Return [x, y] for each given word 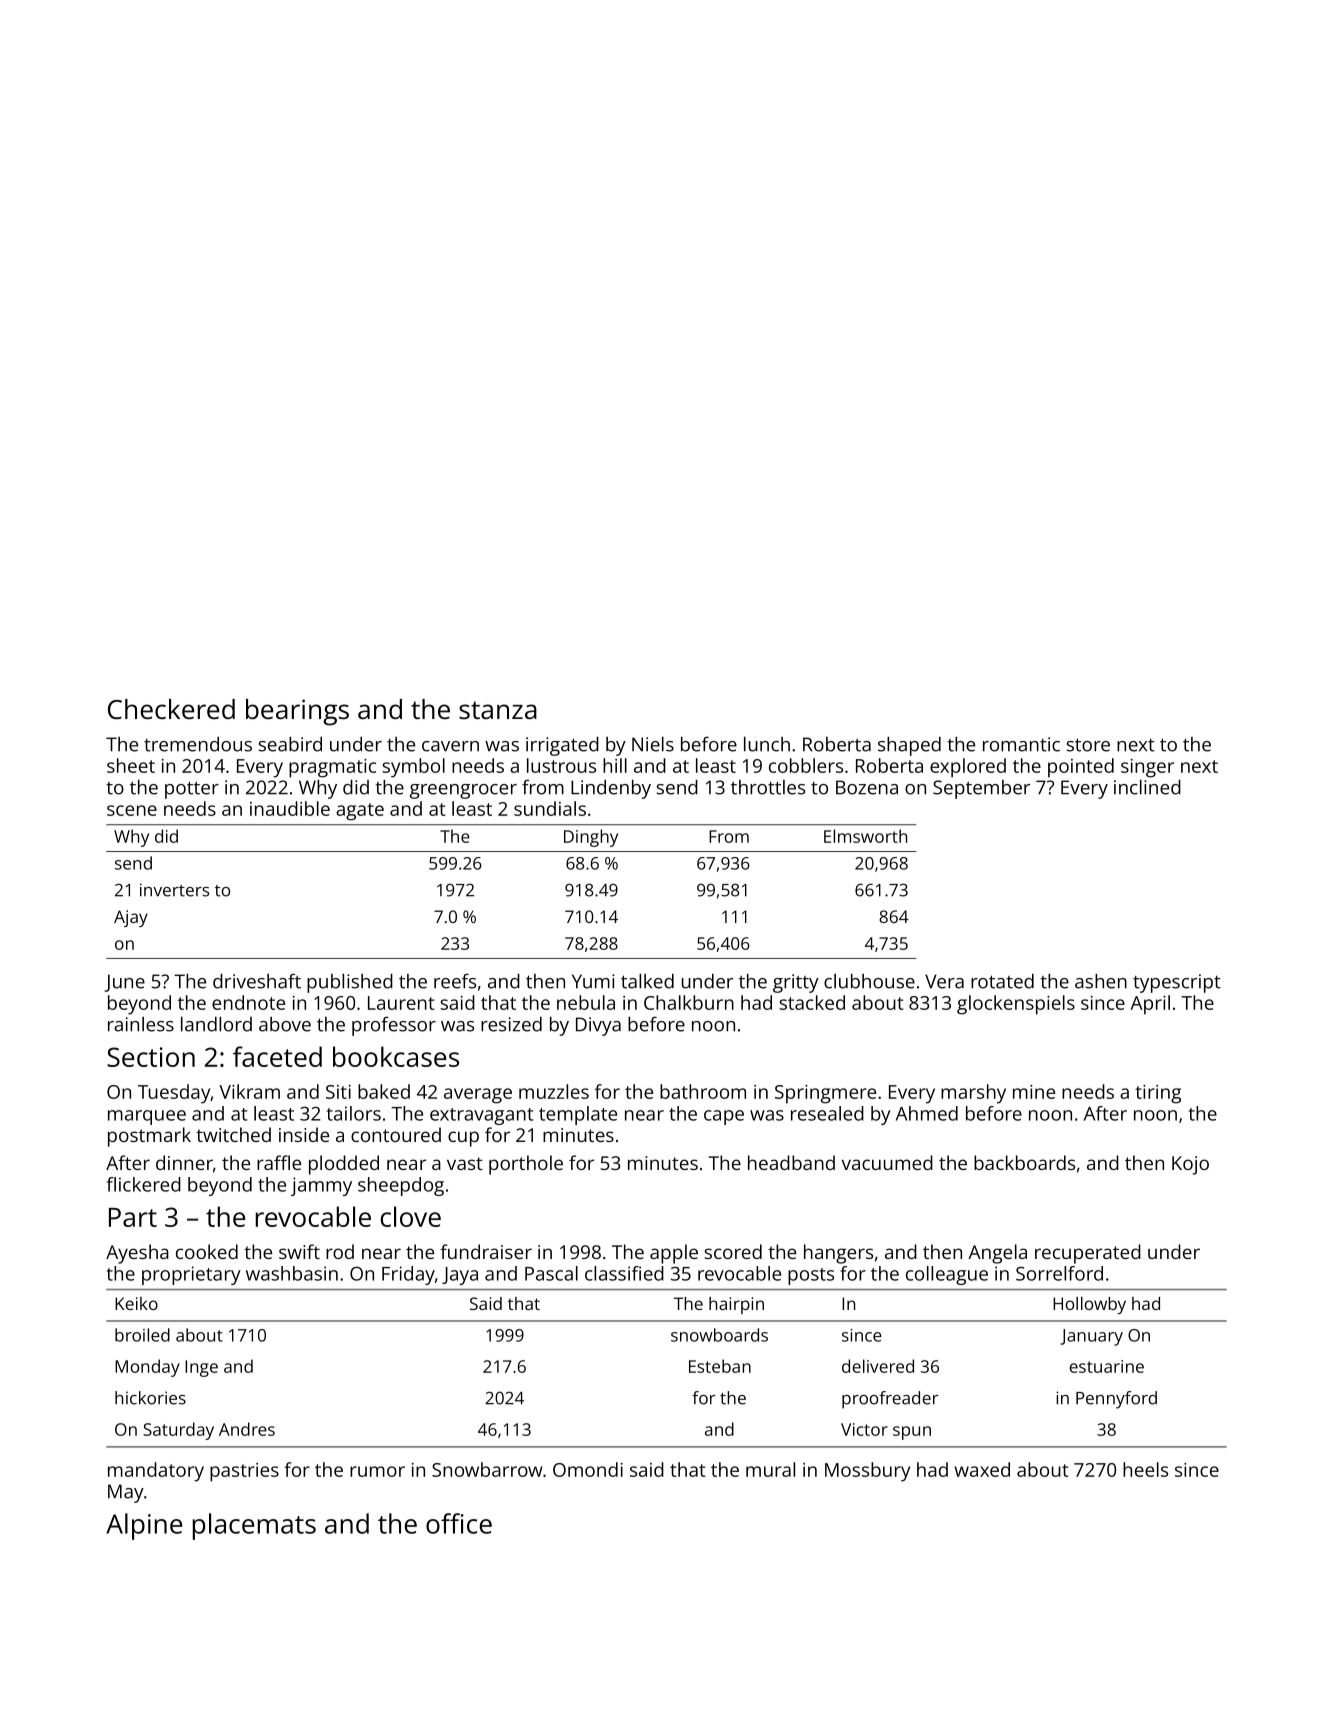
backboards [1024, 1162]
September [981, 789]
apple [674, 1254]
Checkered [171, 709]
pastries [244, 1472]
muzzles [554, 1091]
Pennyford [1116, 1400]
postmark [149, 1137]
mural [770, 1469]
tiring [1158, 1094]
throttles [768, 787]
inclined [1147, 787]
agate [360, 812]
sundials [550, 808]
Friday [408, 1275]
